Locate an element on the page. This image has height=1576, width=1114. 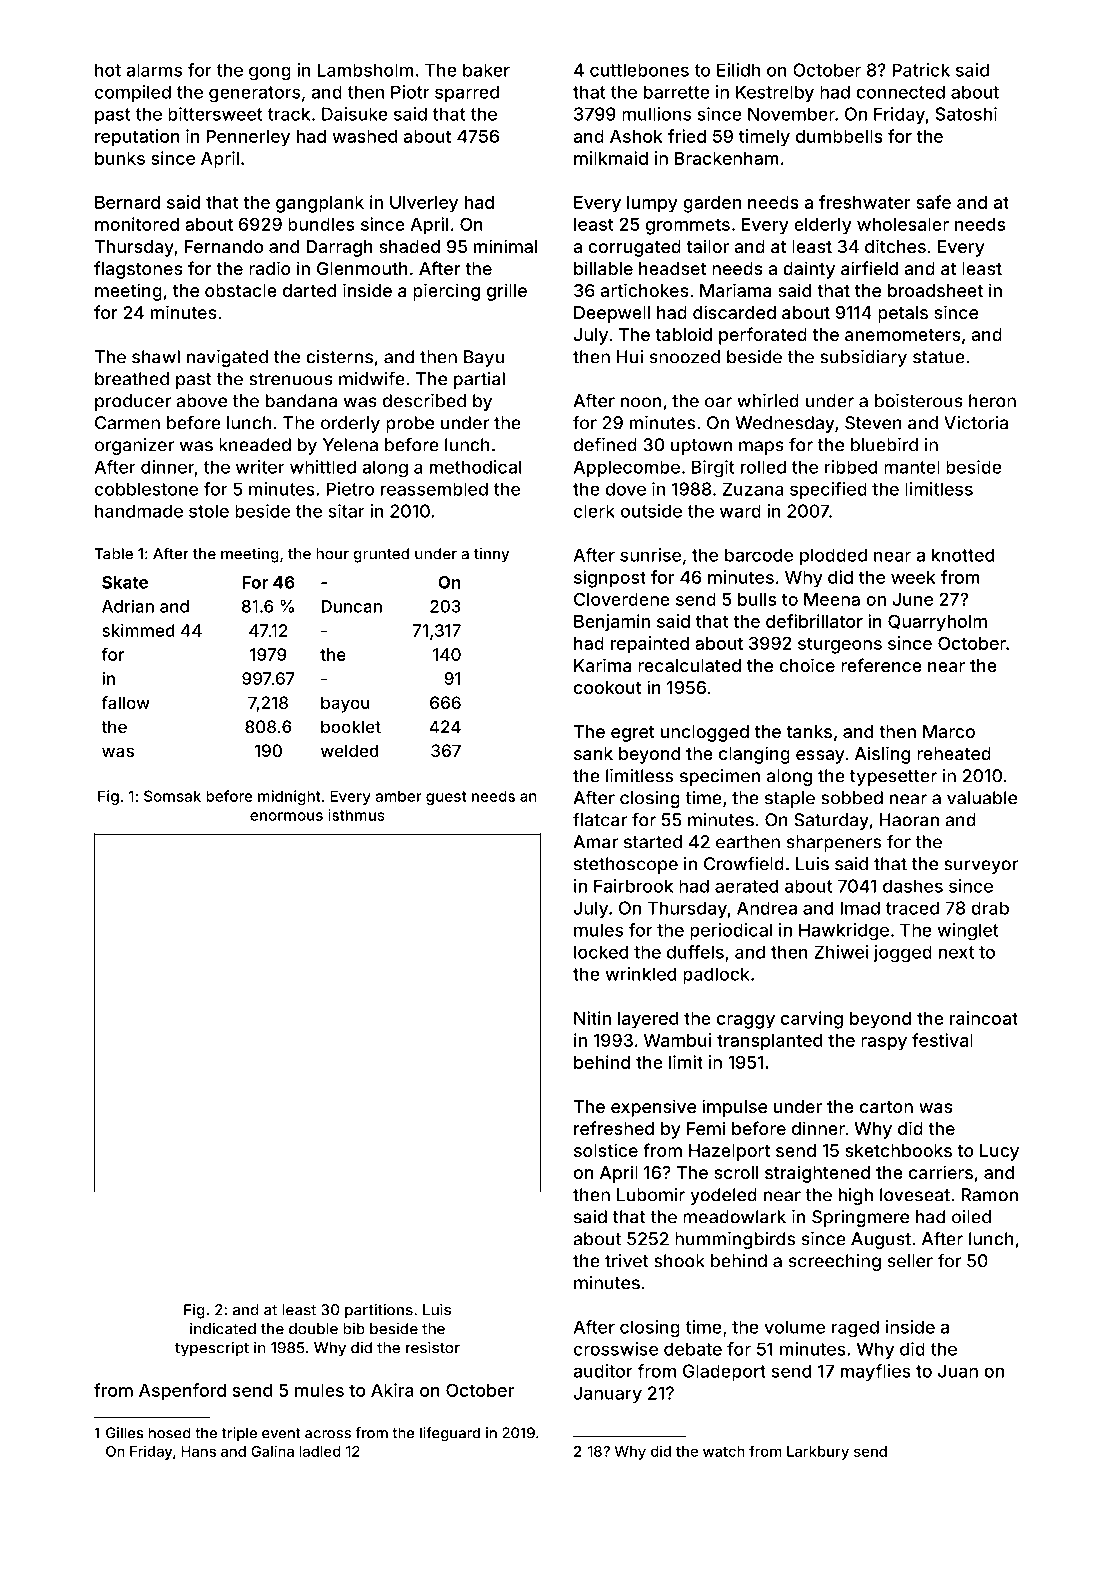
bunks is located at coordinates (120, 158).
